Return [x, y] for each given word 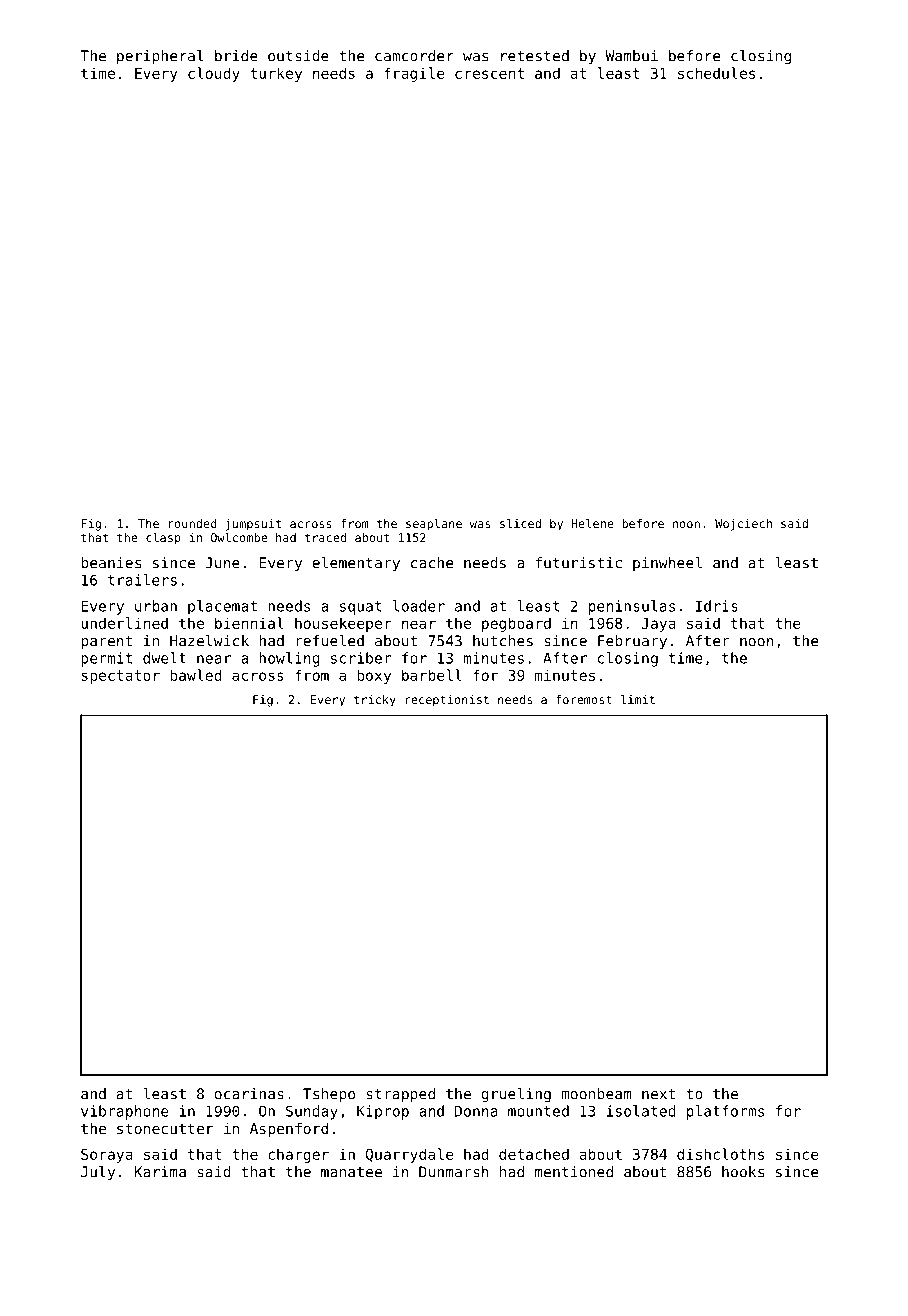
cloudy [214, 74]
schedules [716, 73]
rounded [193, 523]
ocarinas [249, 1094]
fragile [414, 74]
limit [638, 699]
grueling [516, 1095]
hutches [503, 641]
